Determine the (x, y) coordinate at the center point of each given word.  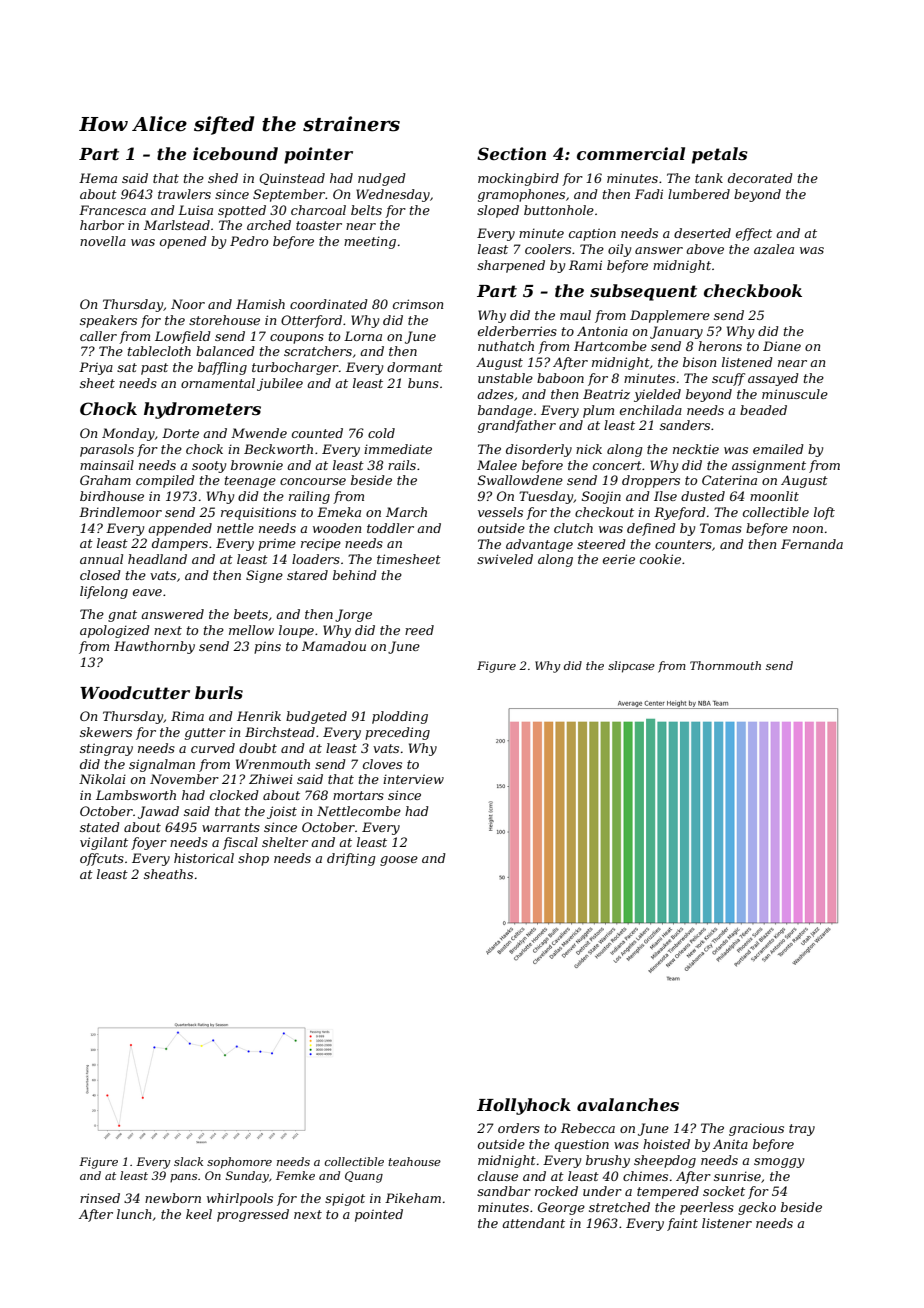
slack (188, 1161)
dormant (415, 367)
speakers (108, 321)
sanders (685, 425)
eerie (619, 559)
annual (101, 559)
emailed (778, 449)
